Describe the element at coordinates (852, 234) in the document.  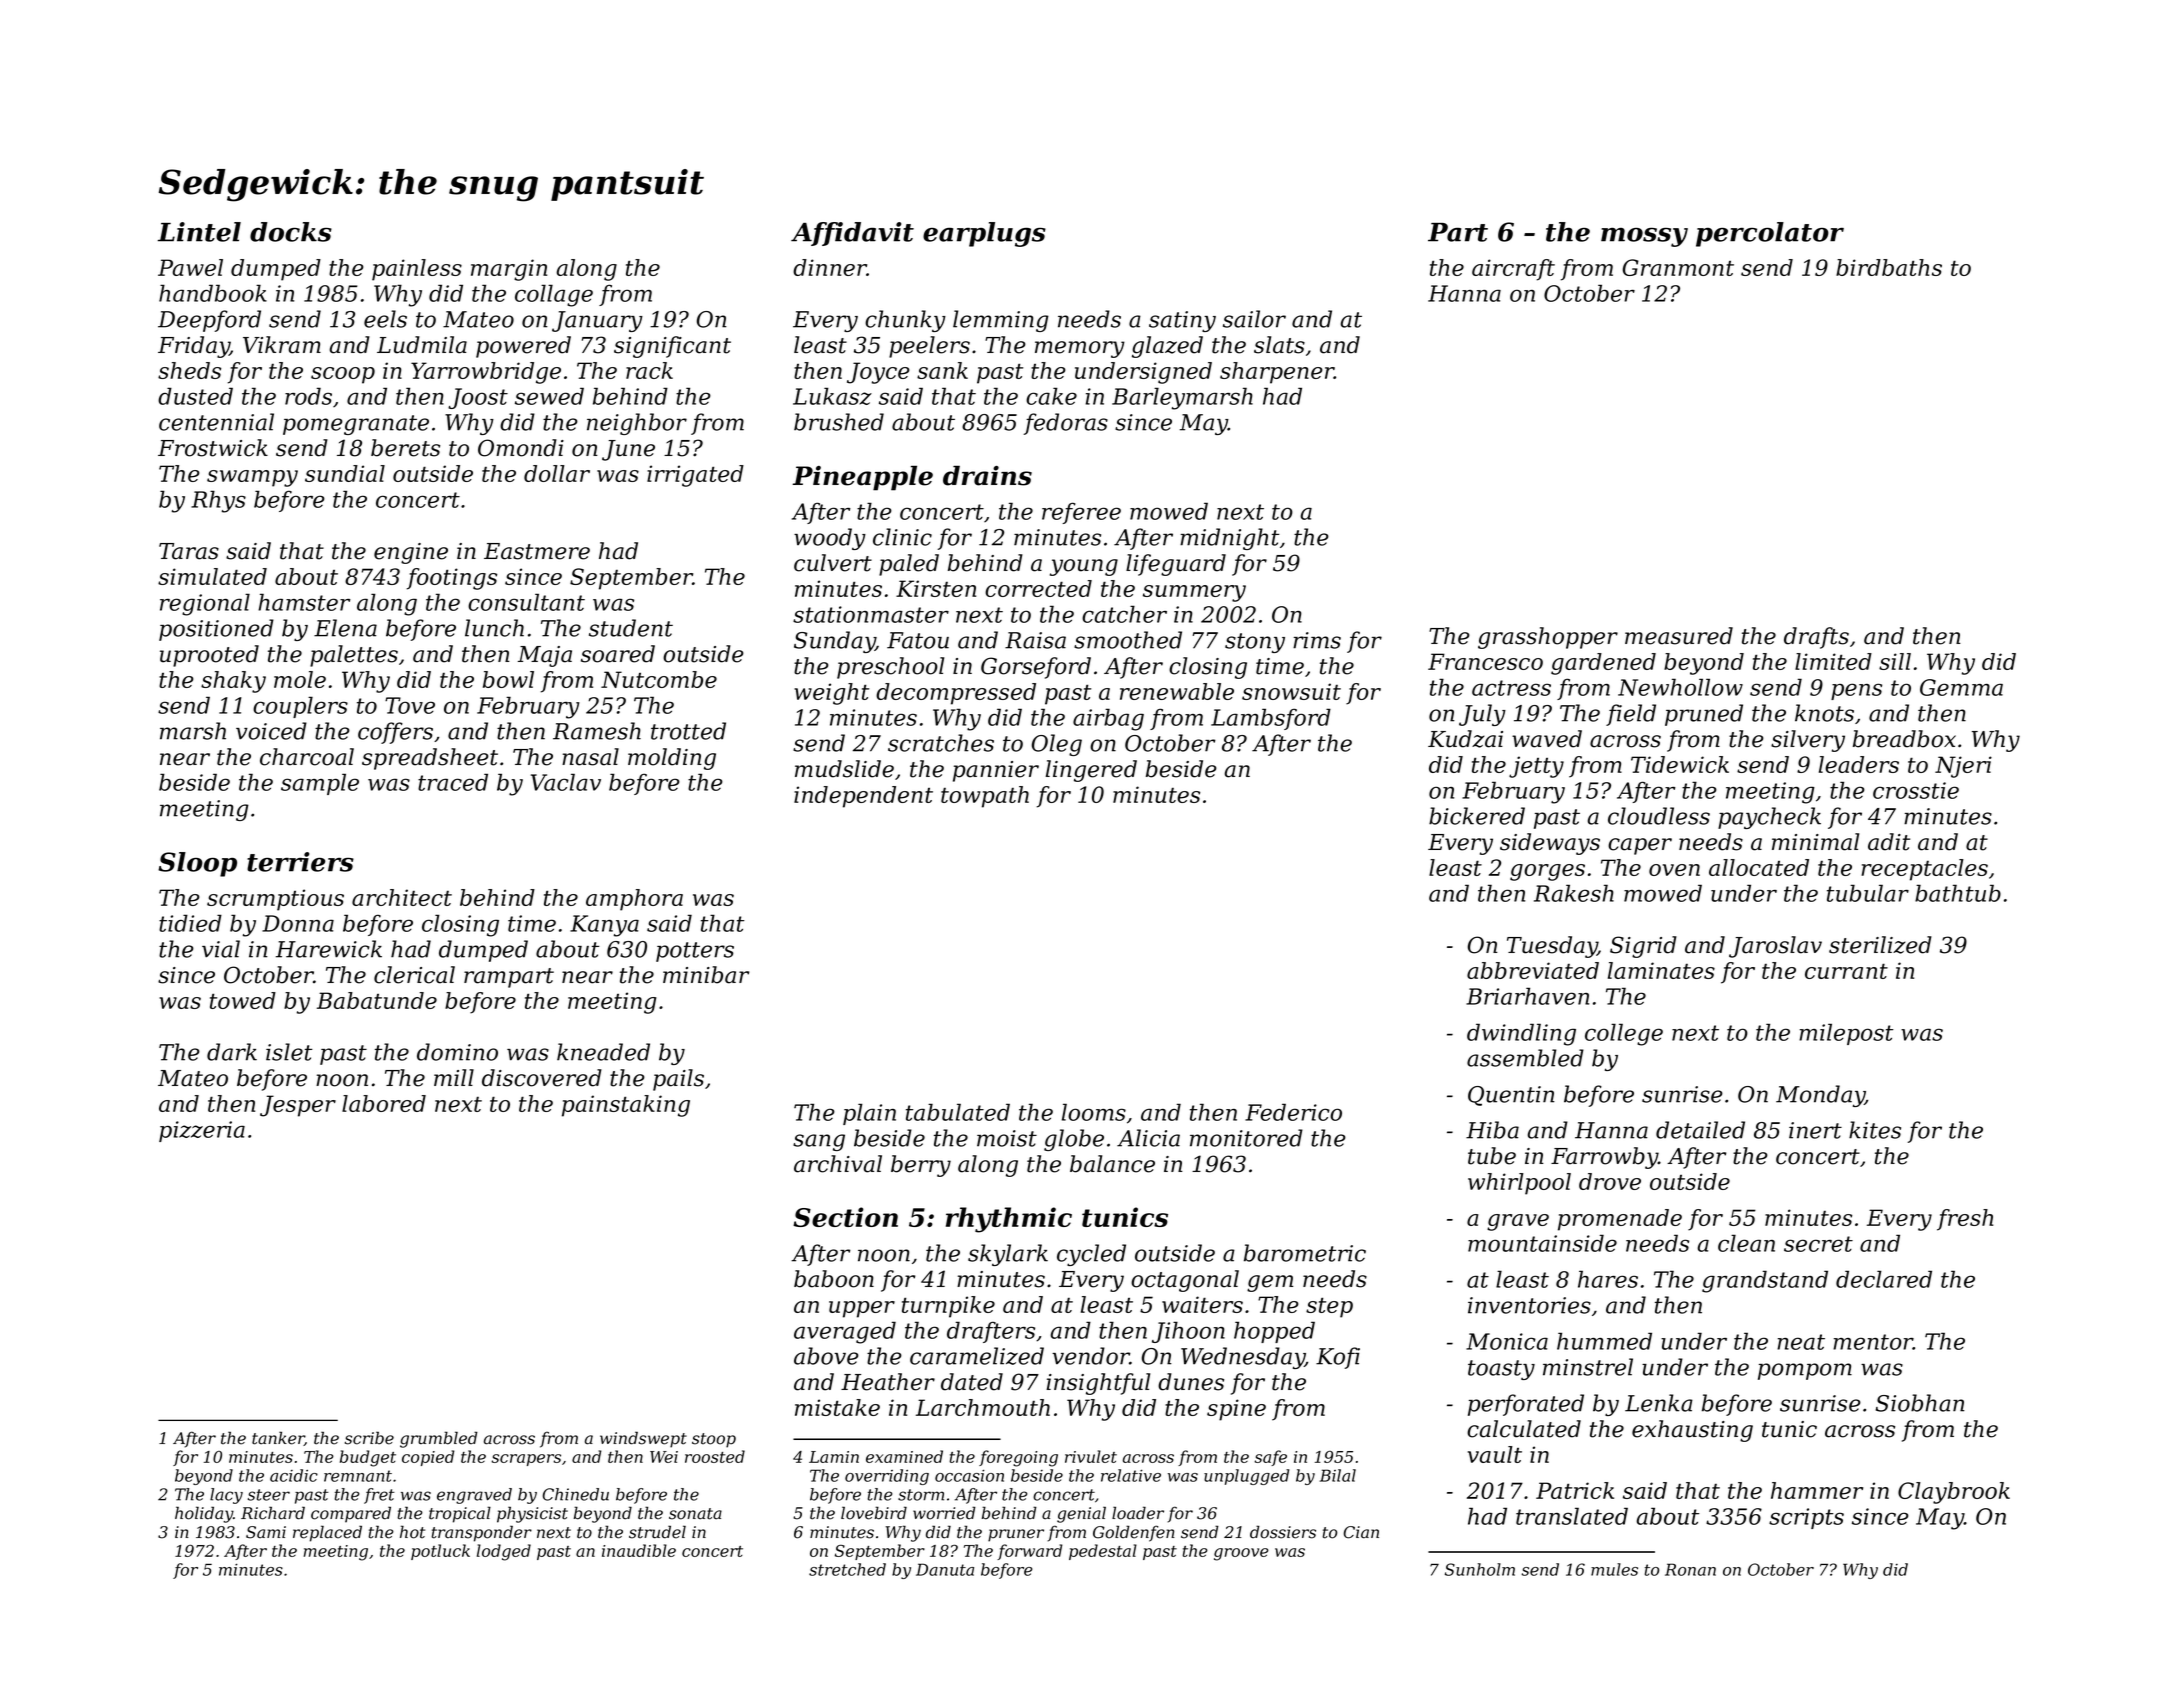
I see `Affidavit` at that location.
